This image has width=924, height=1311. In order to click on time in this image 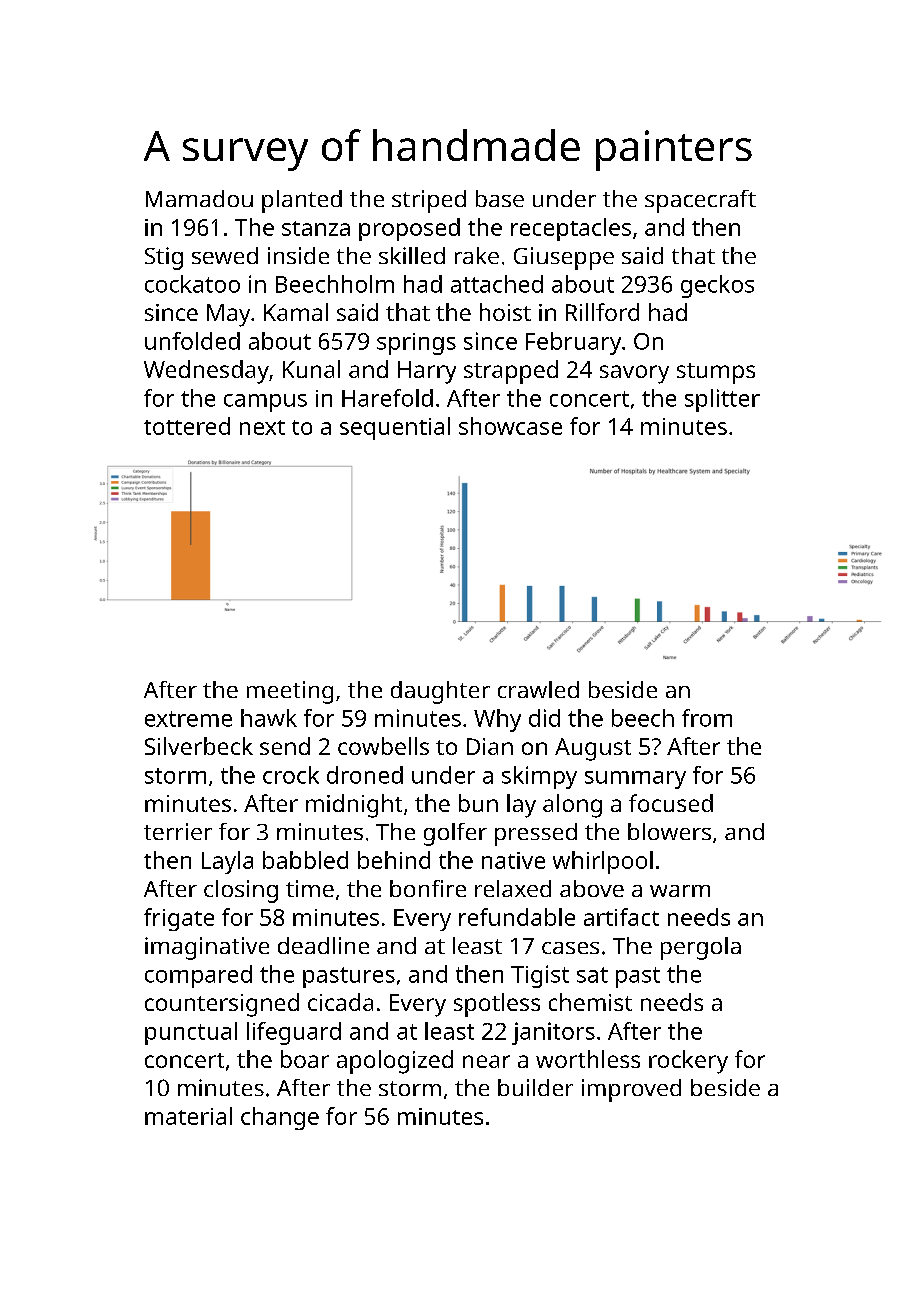, I will do `click(310, 888)`.
